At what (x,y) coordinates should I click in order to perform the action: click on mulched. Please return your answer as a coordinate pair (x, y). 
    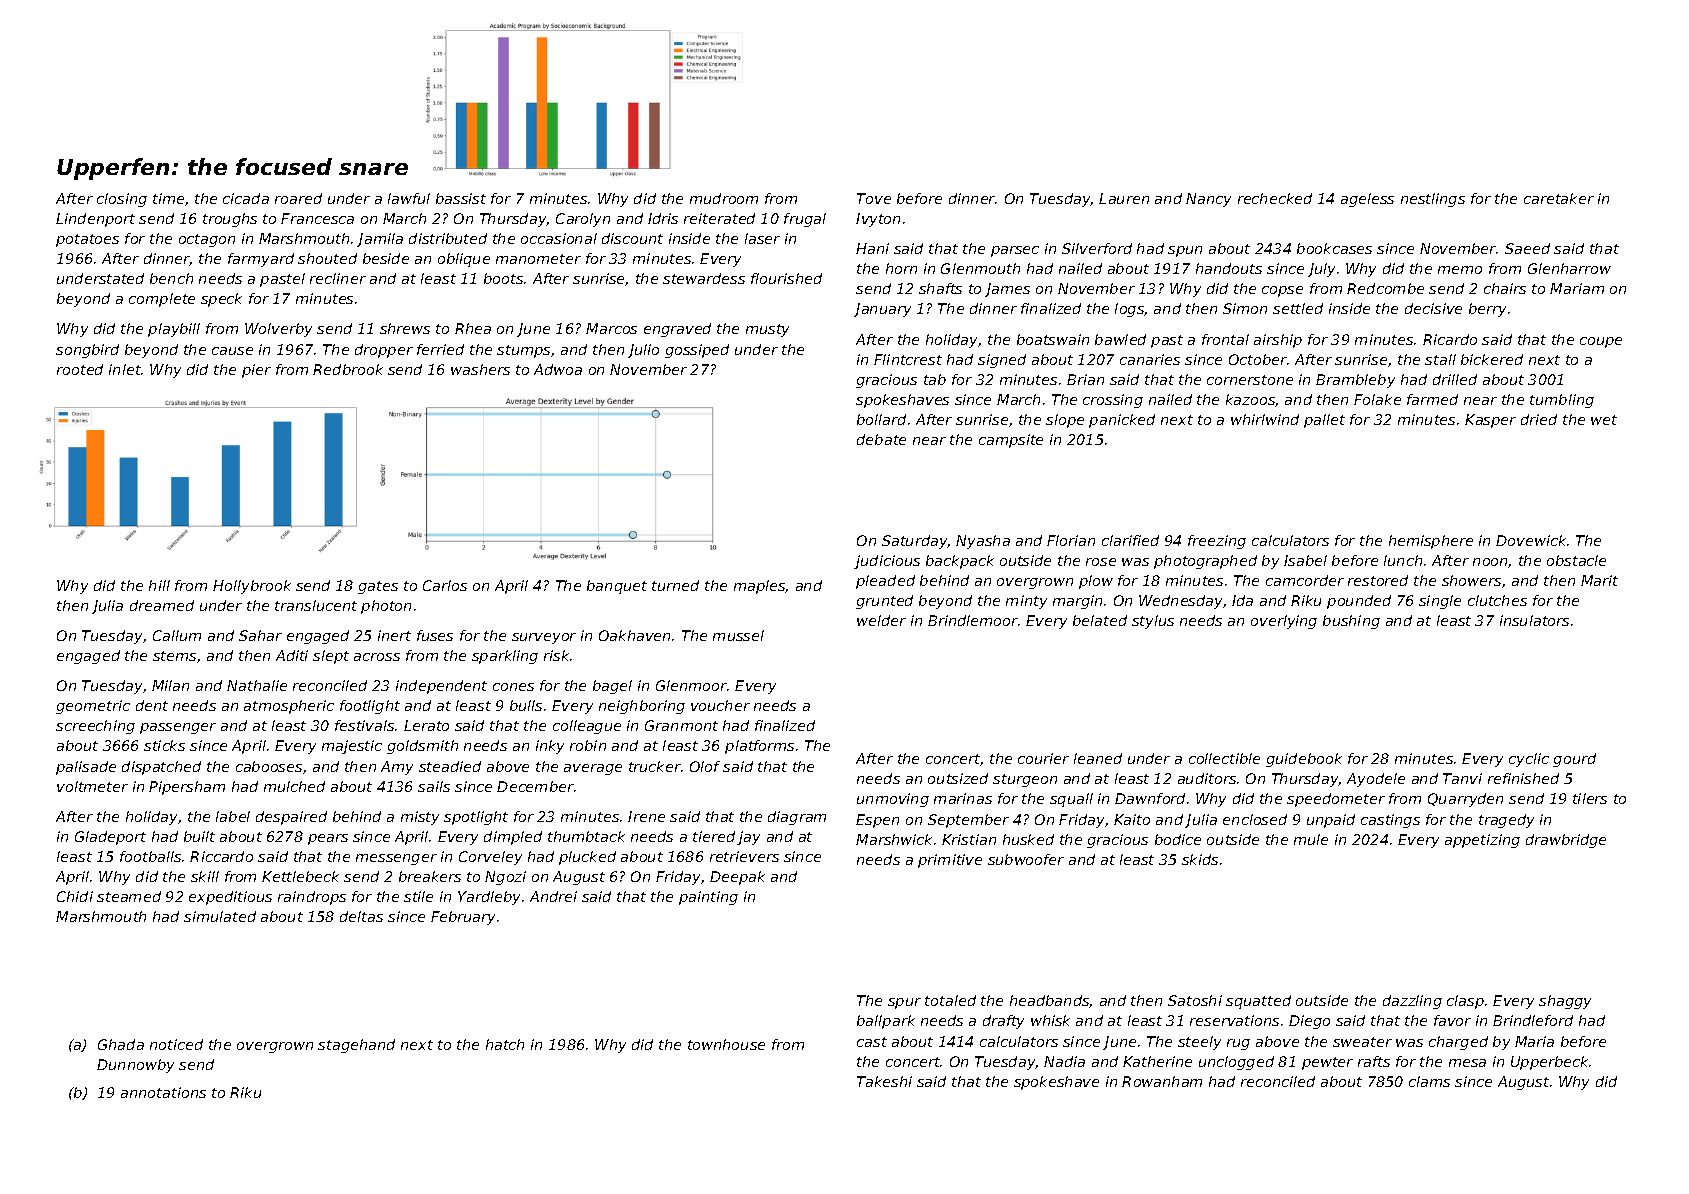
    Looking at the image, I should click on (294, 786).
